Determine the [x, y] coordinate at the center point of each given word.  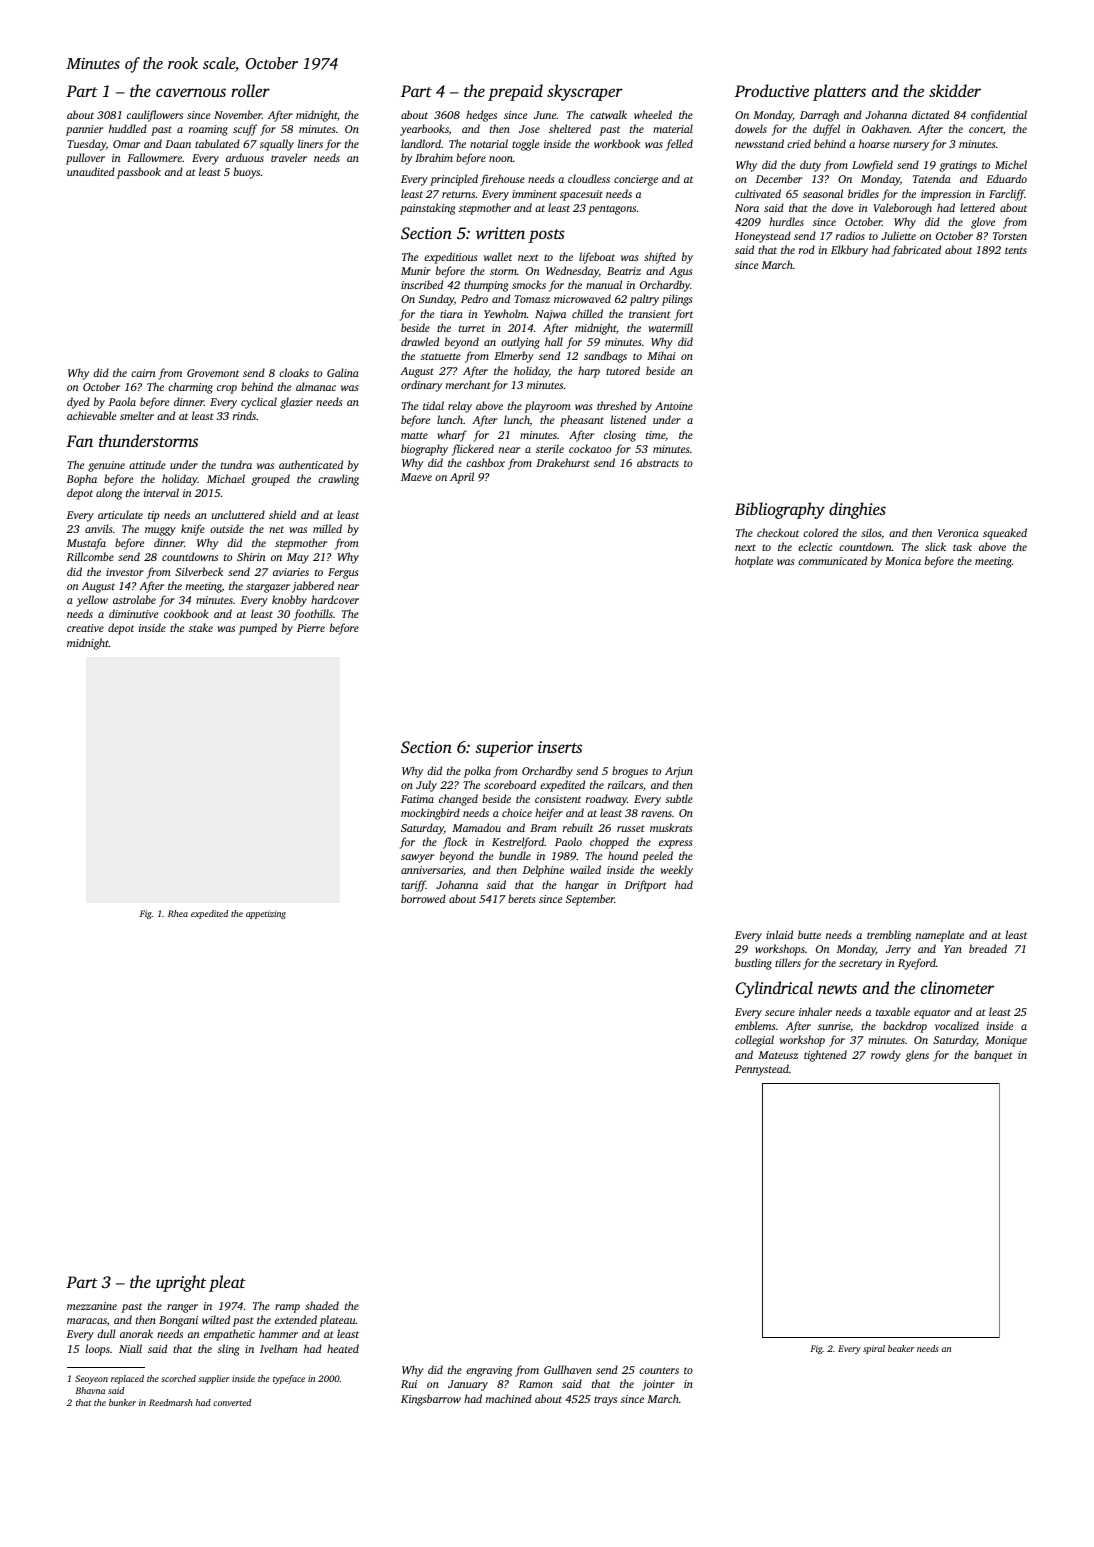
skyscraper [585, 92]
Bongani [178, 1321]
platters [839, 92]
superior [504, 749]
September [590, 900]
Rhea [178, 913]
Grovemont [213, 373]
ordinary [421, 386]
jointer [658, 1385]
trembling [889, 936]
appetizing [266, 914]
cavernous [191, 92]
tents [1016, 250]
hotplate [754, 562]
